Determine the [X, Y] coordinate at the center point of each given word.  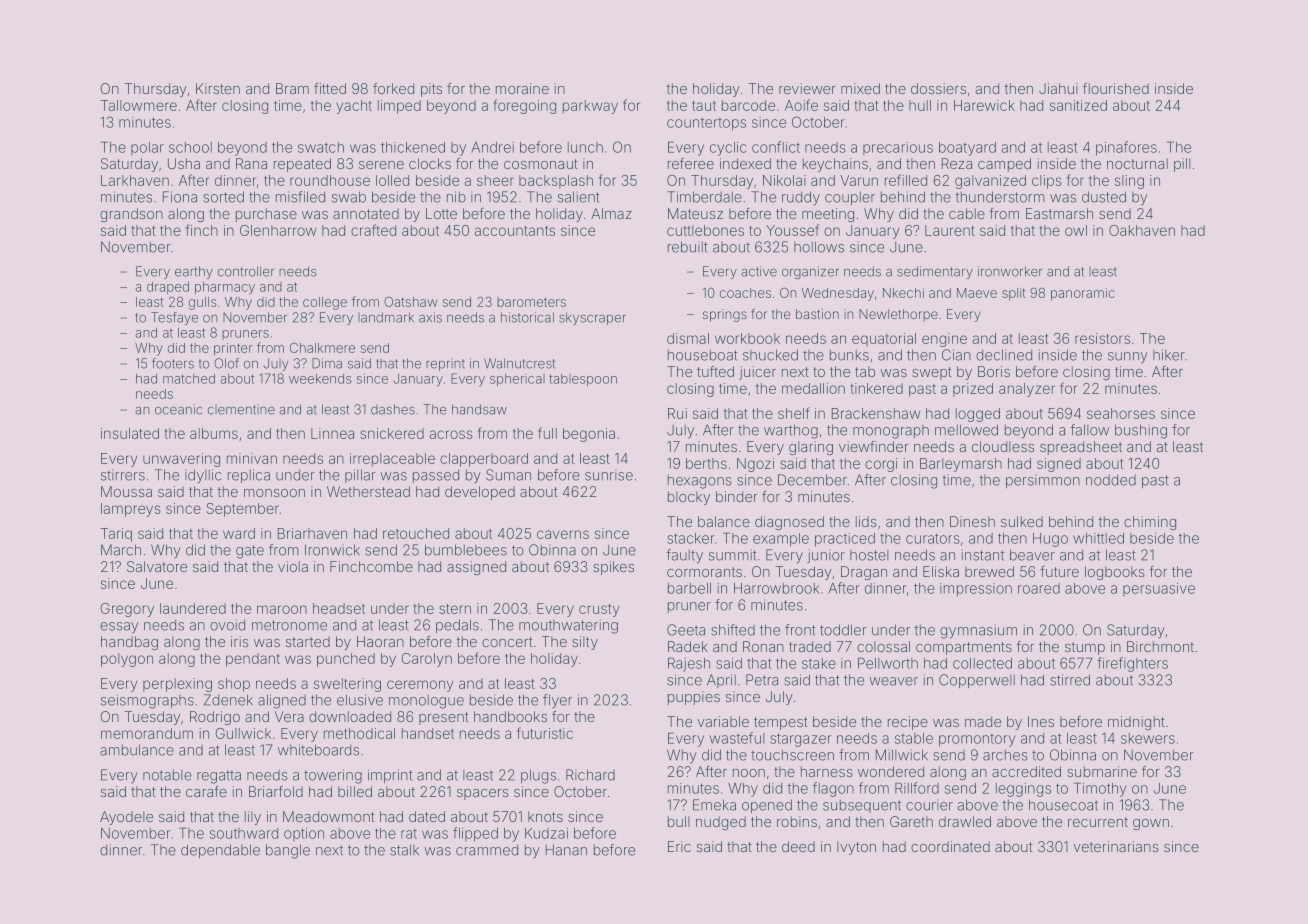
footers [173, 363]
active [759, 271]
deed [798, 846]
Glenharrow [278, 230]
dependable [220, 851]
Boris [994, 371]
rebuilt [688, 247]
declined [1004, 355]
